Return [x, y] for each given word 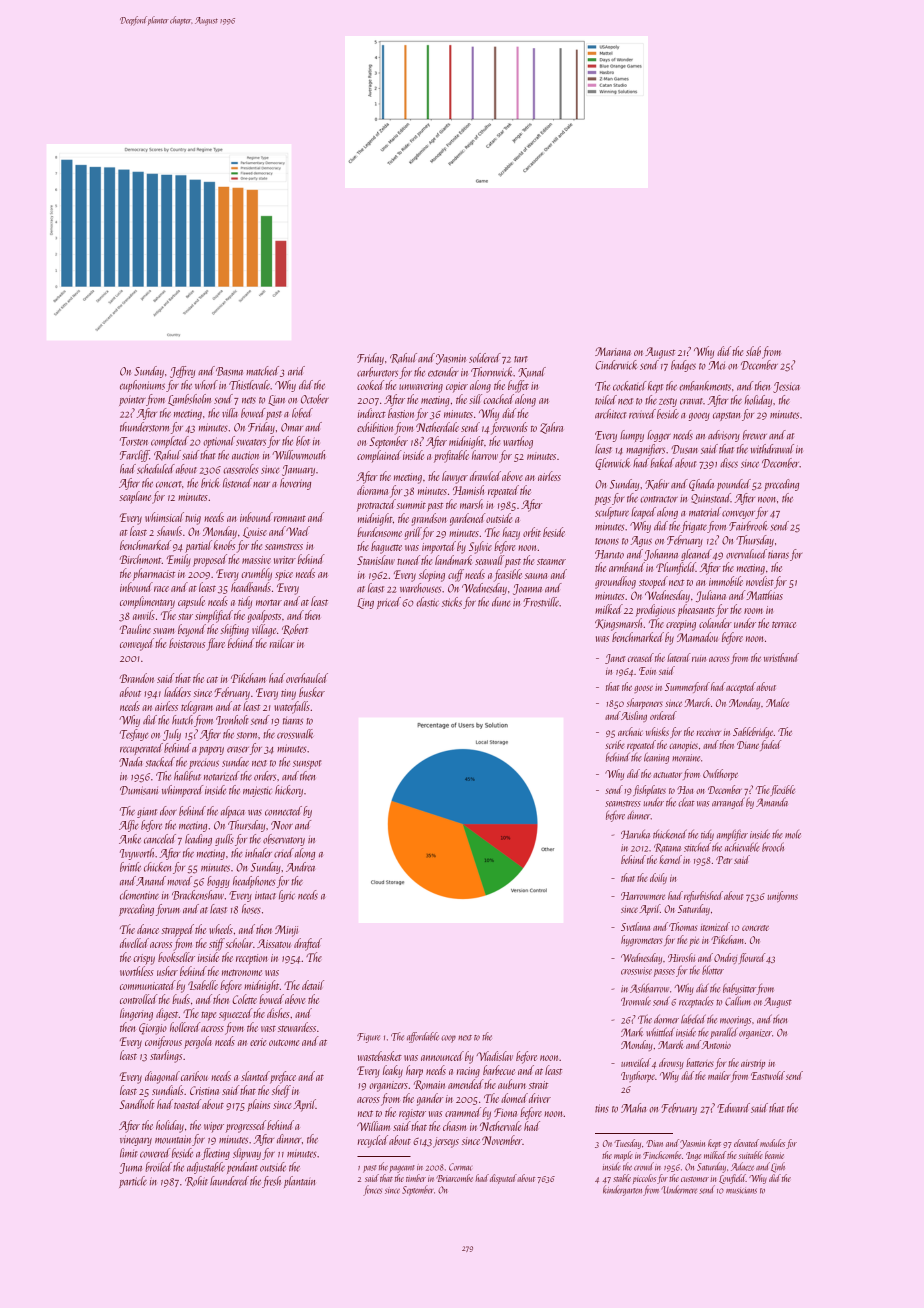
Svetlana [635, 926]
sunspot [307, 764]
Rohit [196, 1181]
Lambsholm [189, 400]
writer [285, 560]
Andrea [300, 867]
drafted [308, 944]
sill [475, 399]
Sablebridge [753, 732]
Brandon [137, 678]
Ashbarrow [649, 988]
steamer [551, 562]
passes [664, 973]
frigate [694, 527]
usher [167, 971]
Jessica [786, 387]
